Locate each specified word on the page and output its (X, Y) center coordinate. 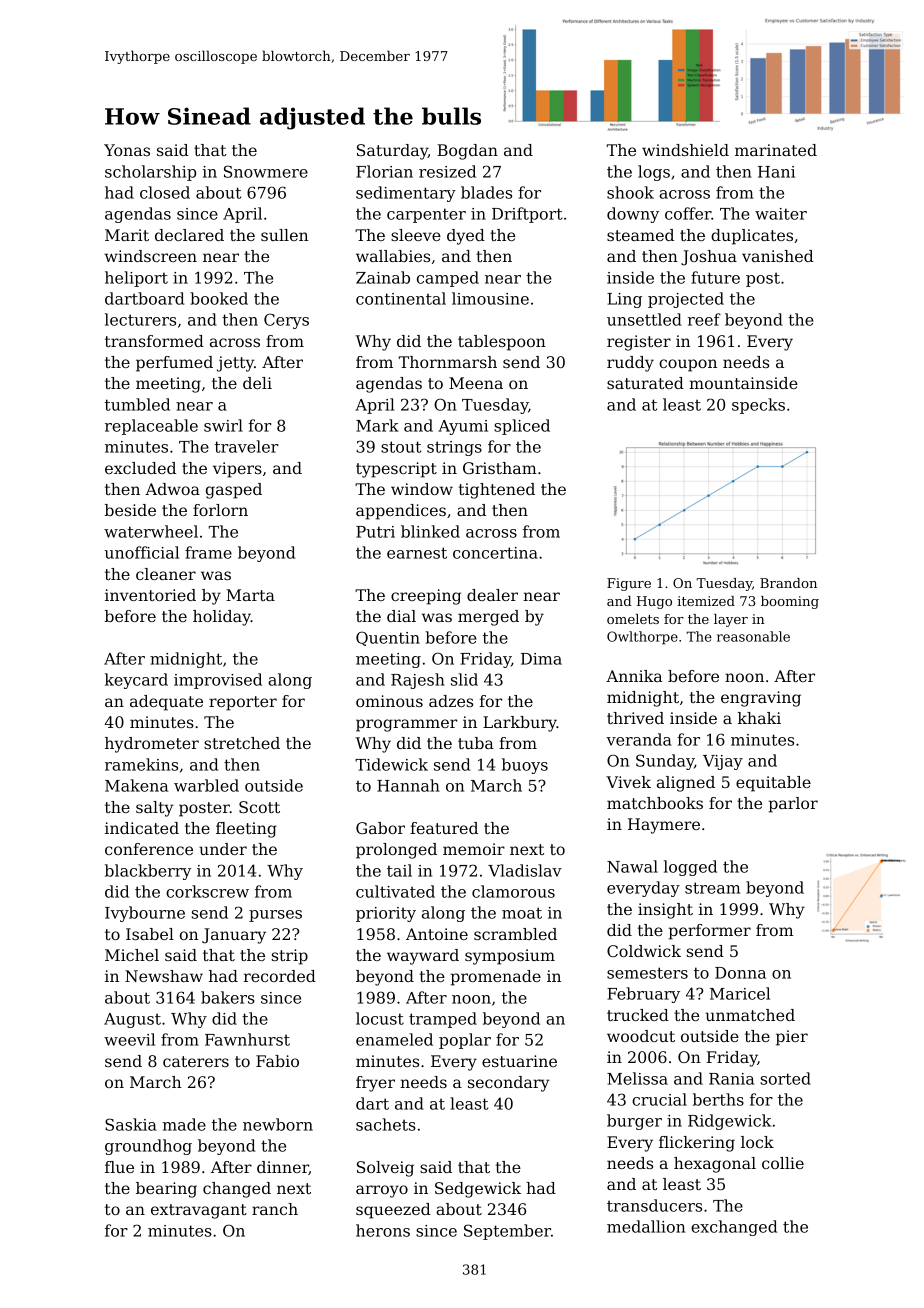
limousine (490, 298)
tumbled (137, 404)
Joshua (709, 258)
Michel (132, 955)
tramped (443, 1020)
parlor (793, 805)
